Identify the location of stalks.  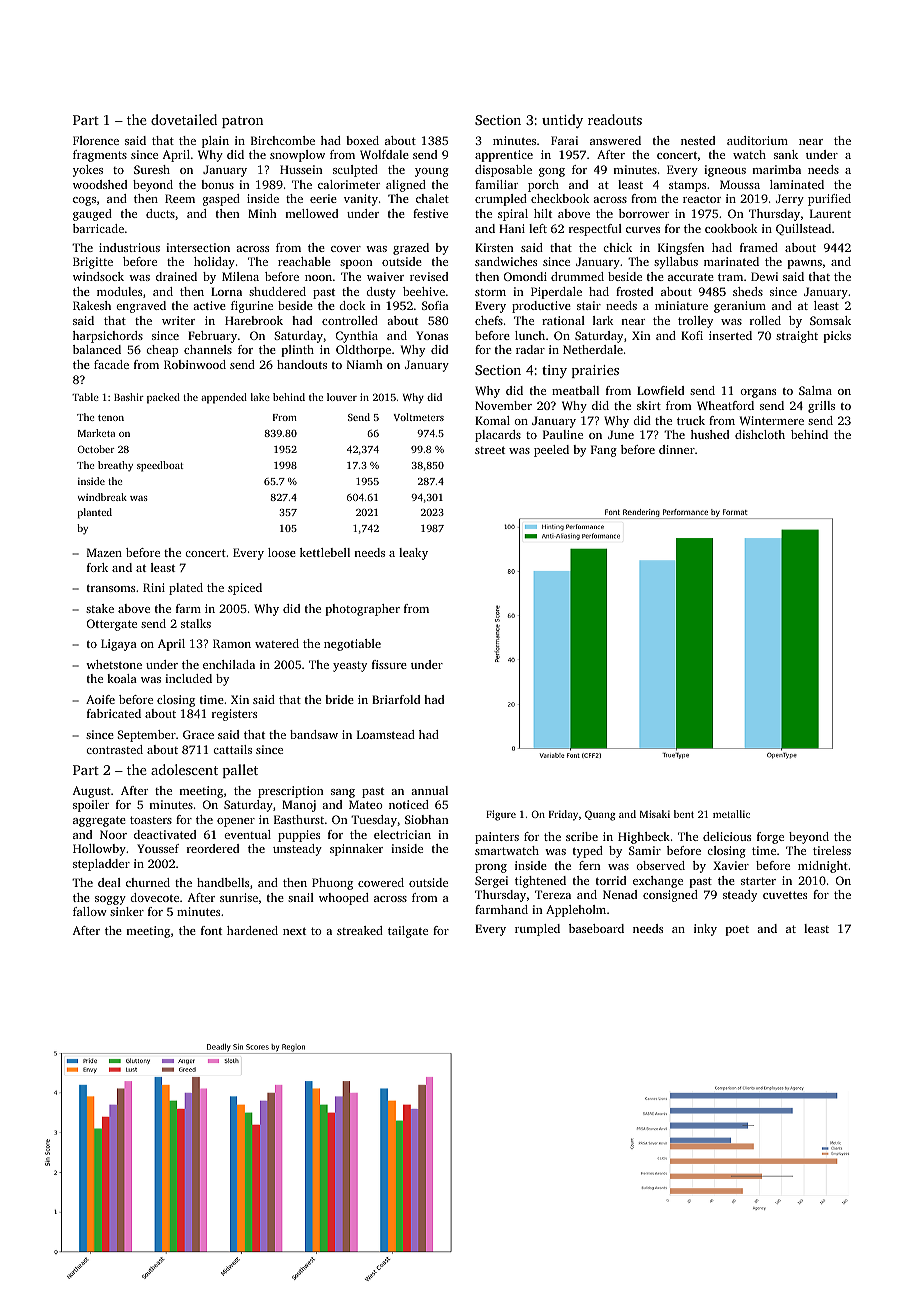
(196, 623).
